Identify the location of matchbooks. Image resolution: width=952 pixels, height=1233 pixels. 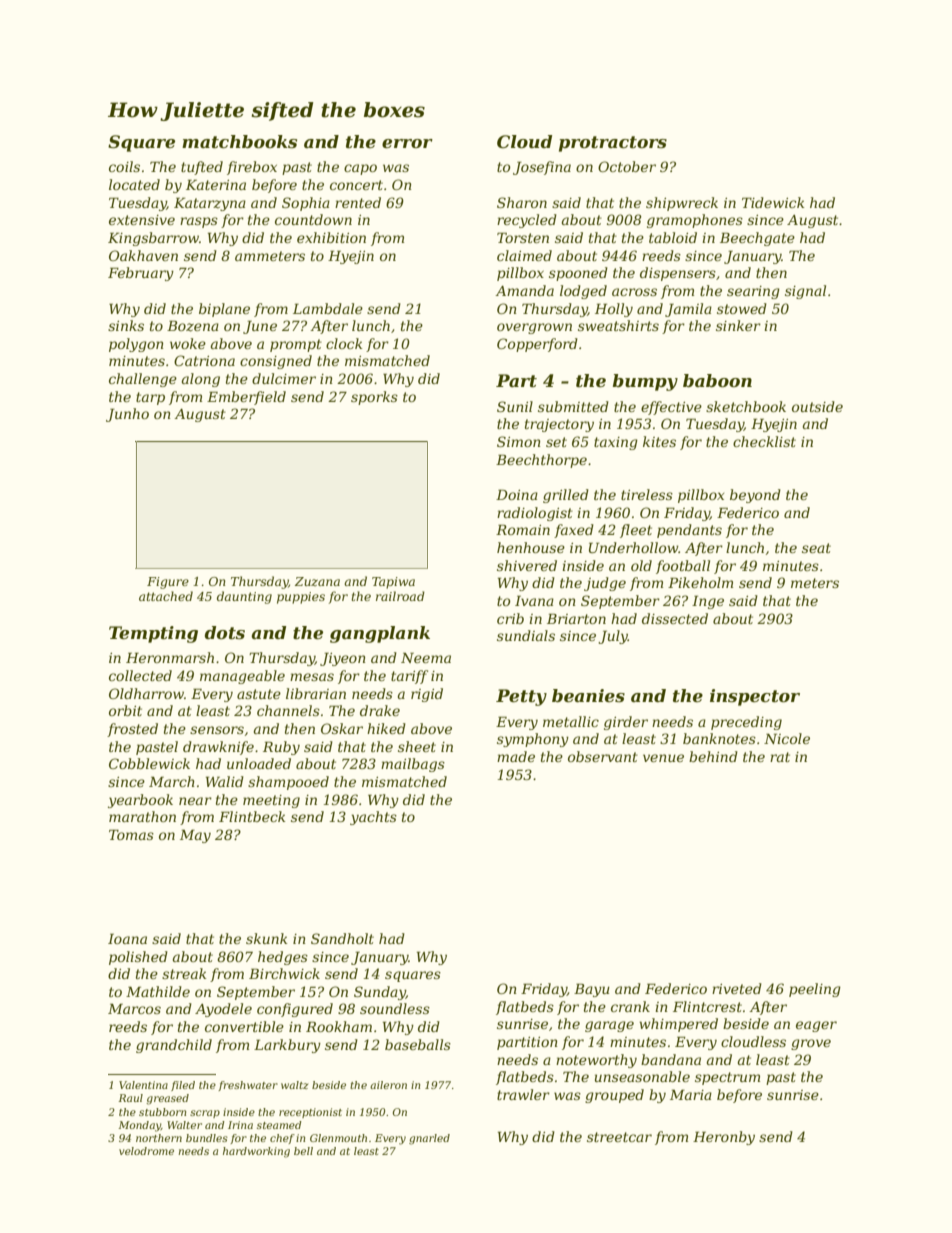
(239, 142).
